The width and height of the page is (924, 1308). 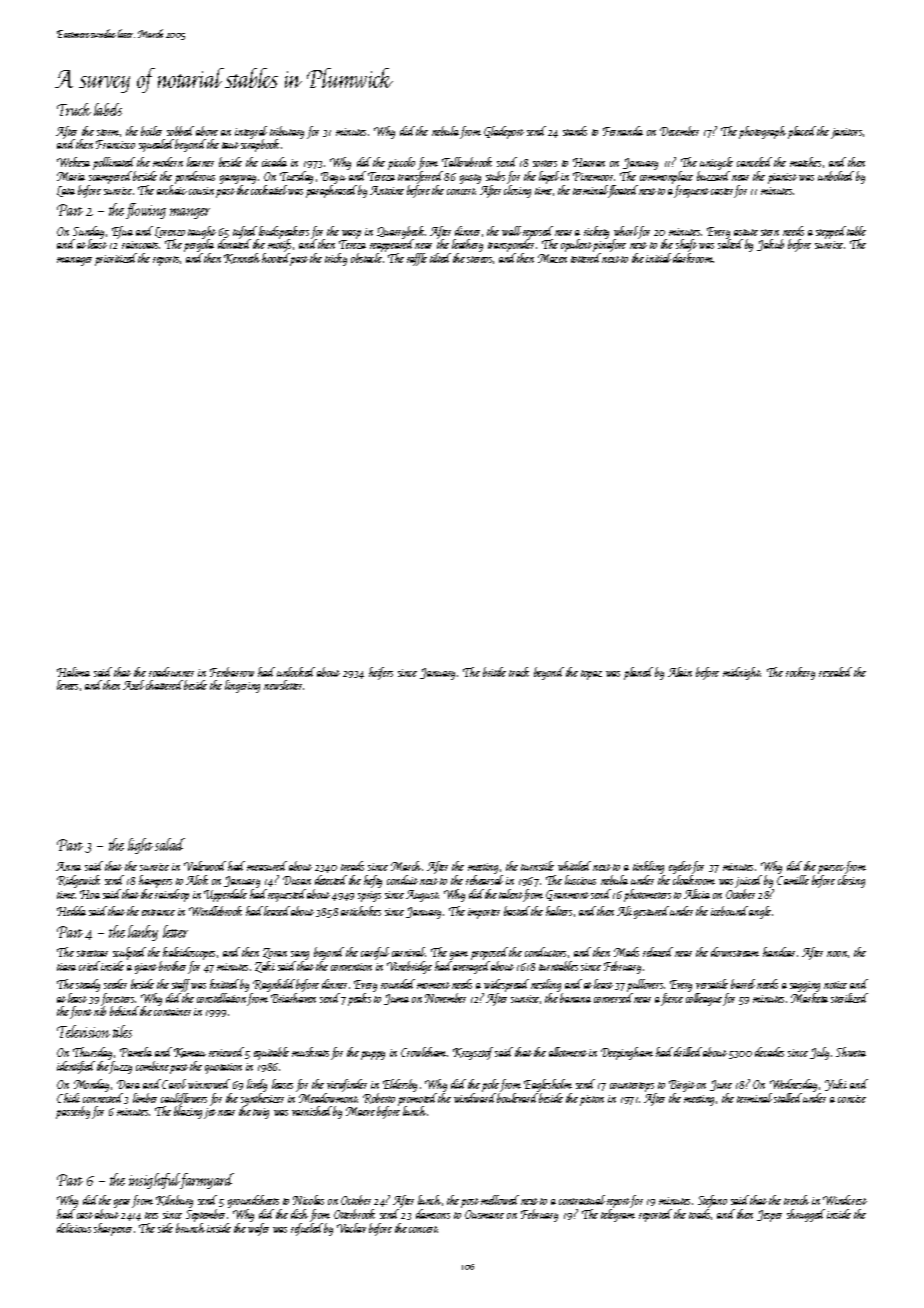 What do you see at coordinates (796, 1200) in the page?
I see `trench` at bounding box center [796, 1200].
